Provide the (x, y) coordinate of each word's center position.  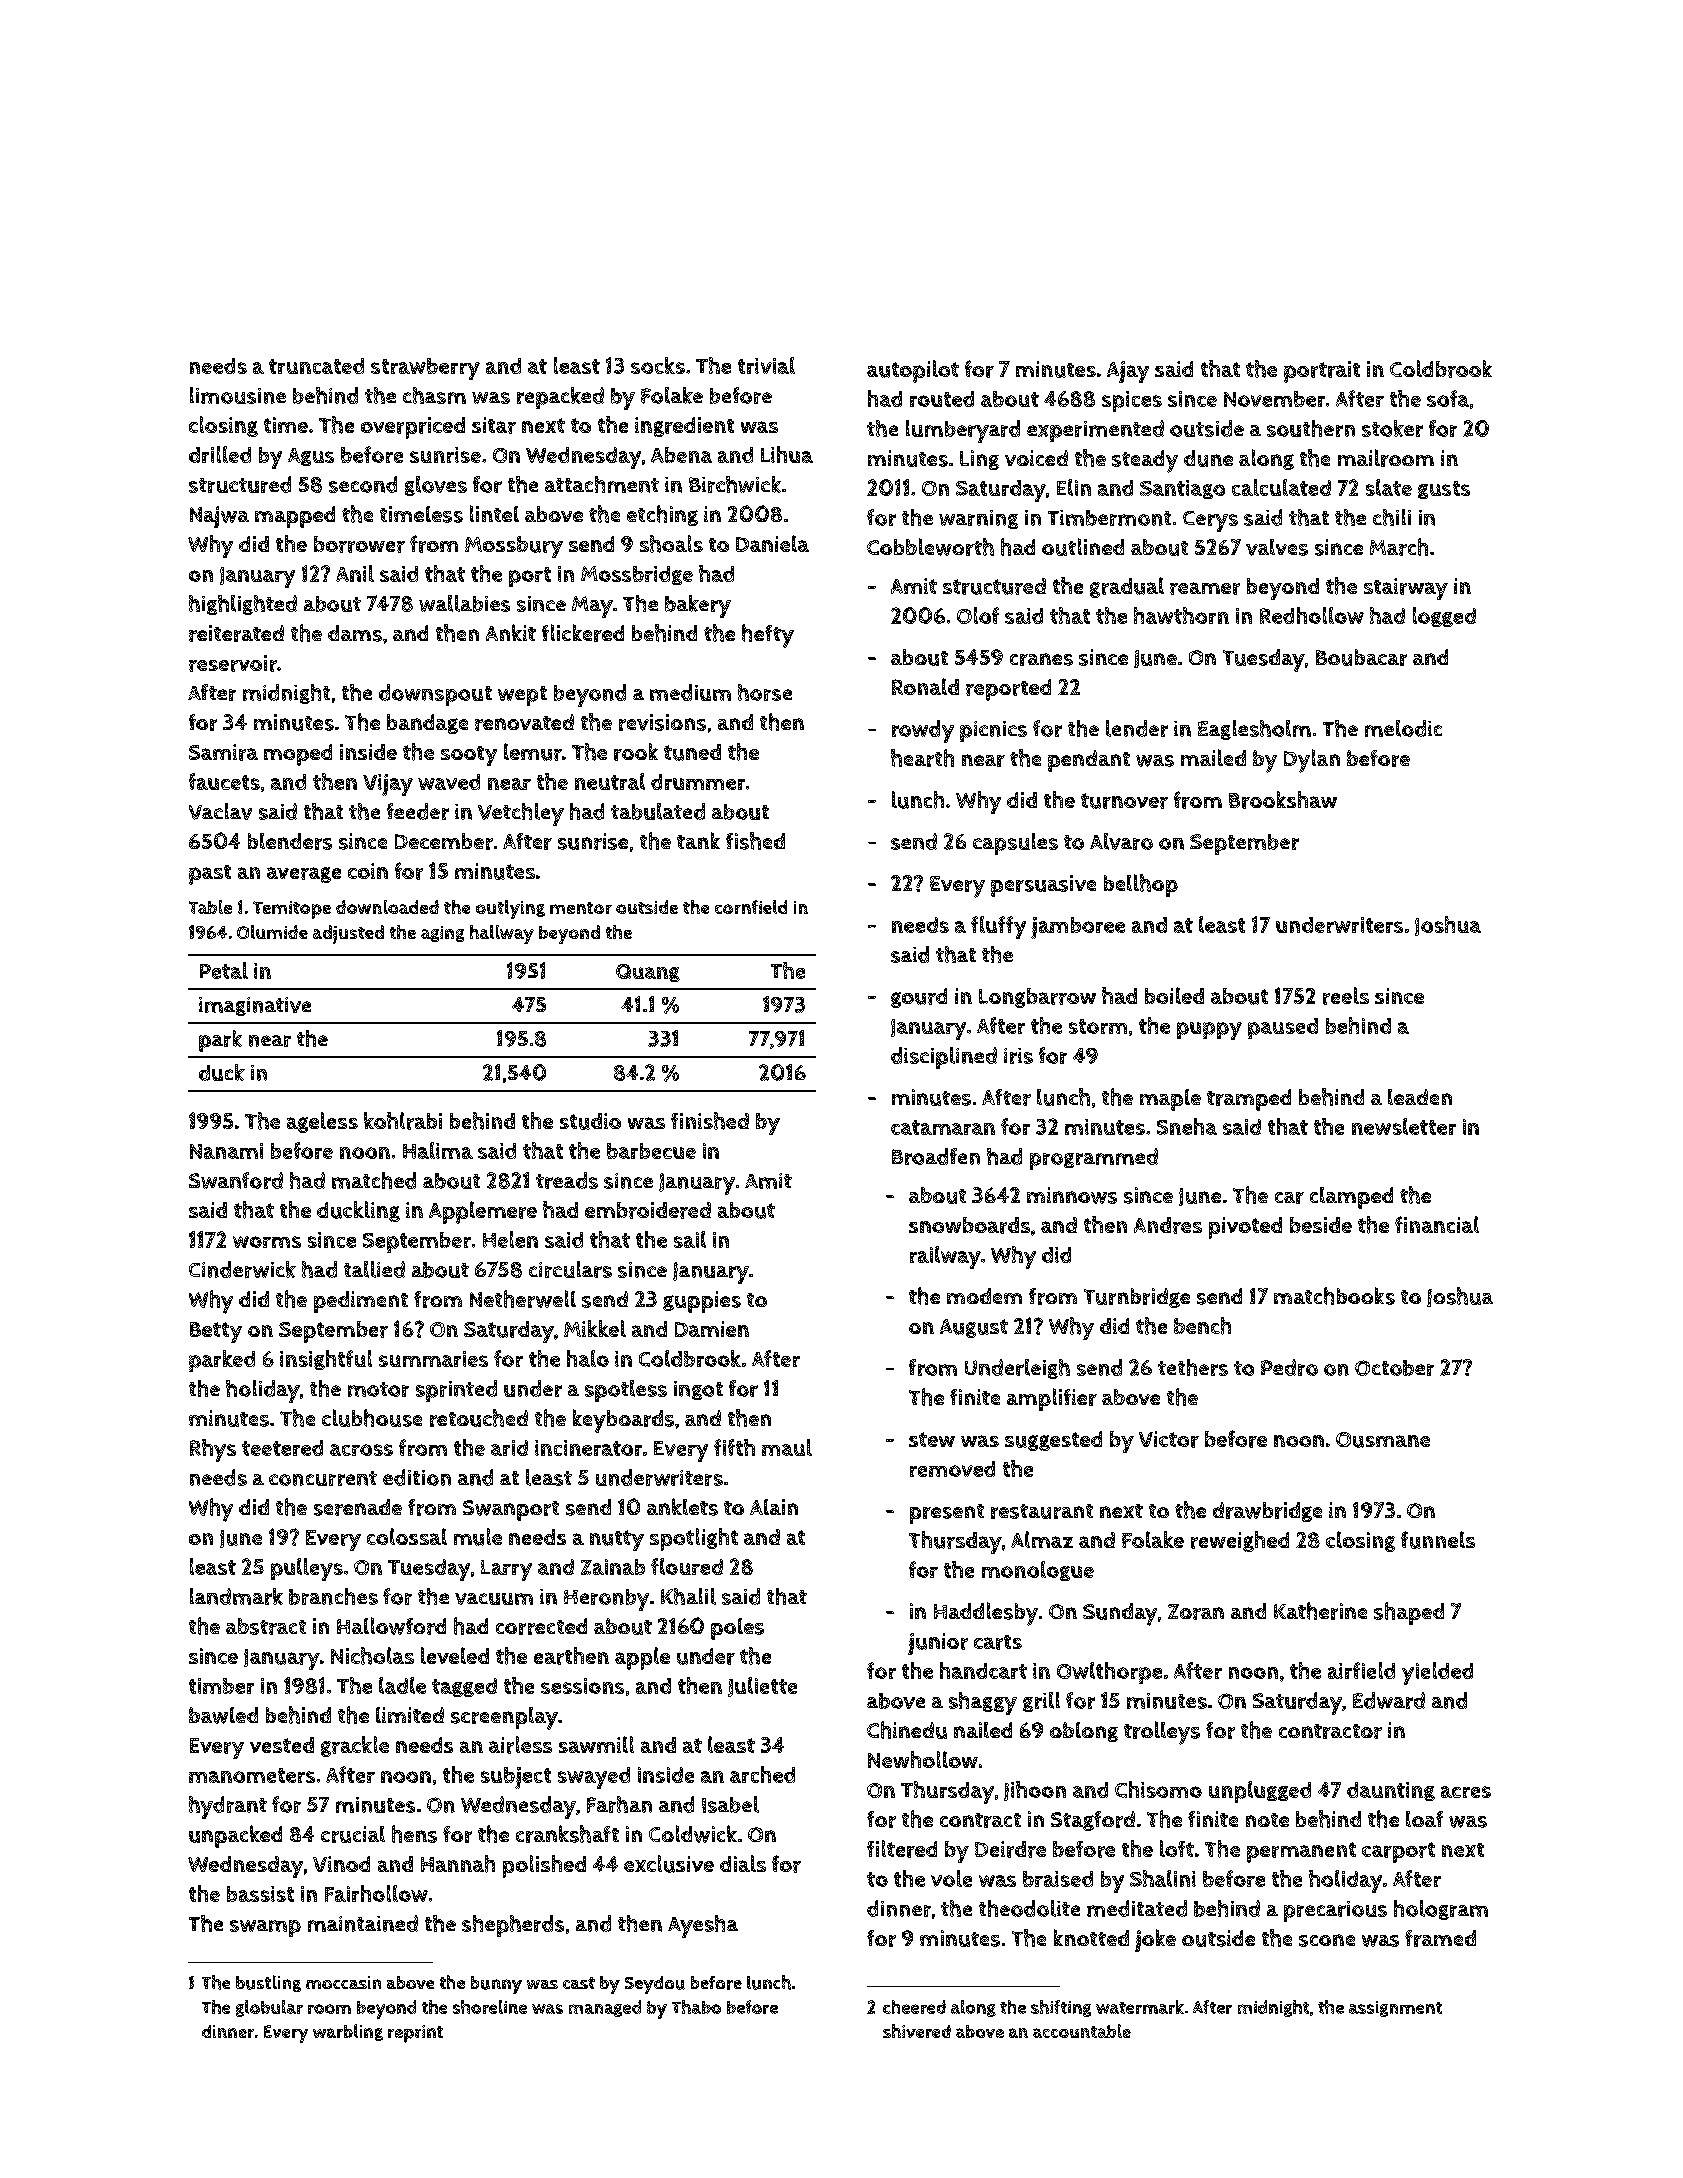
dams (355, 633)
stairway (1406, 589)
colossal (407, 1536)
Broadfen (936, 1156)
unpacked (235, 1836)
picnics (993, 731)
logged (1444, 617)
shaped (1409, 1613)
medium (690, 692)
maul (787, 1447)
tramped (1249, 1100)
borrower (359, 544)
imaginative (255, 1006)
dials (743, 1863)
